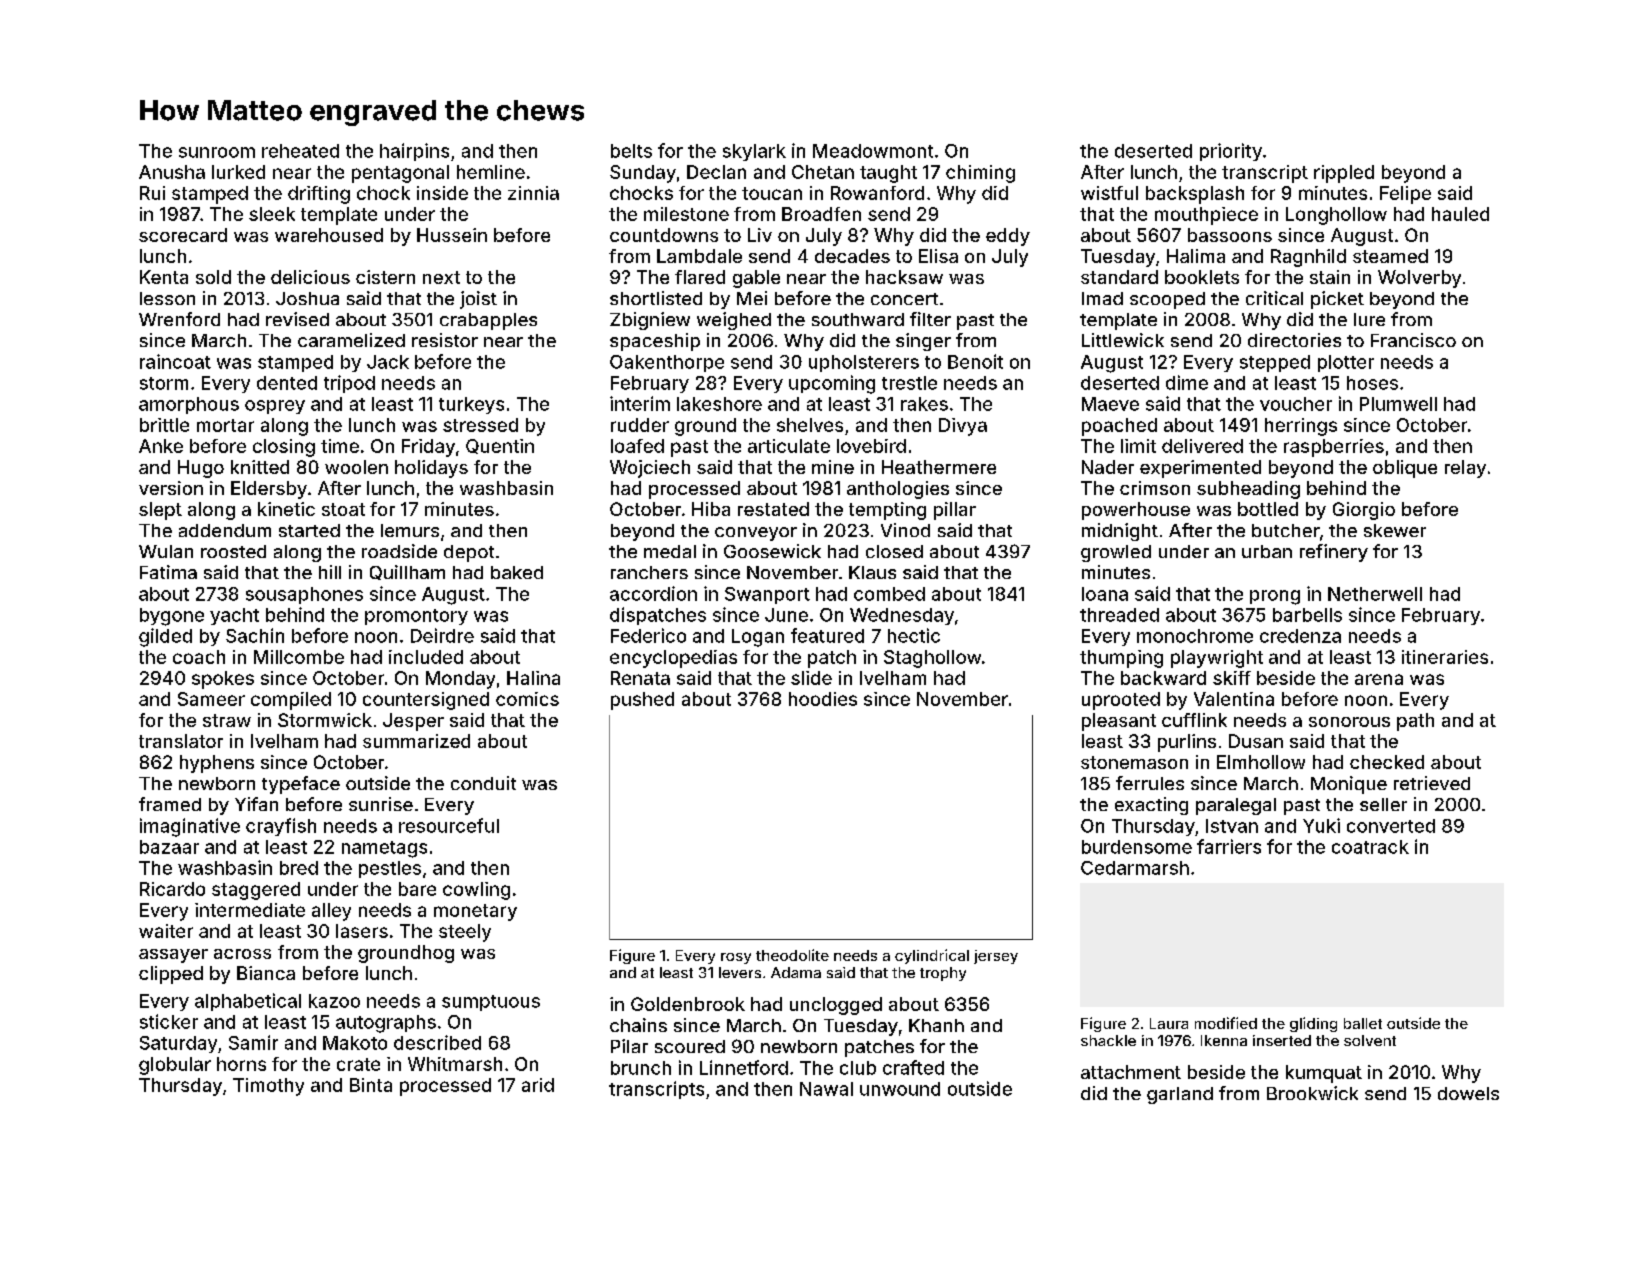 This page has width=1642, height=1269. I want to click on Timothy, so click(268, 1087).
